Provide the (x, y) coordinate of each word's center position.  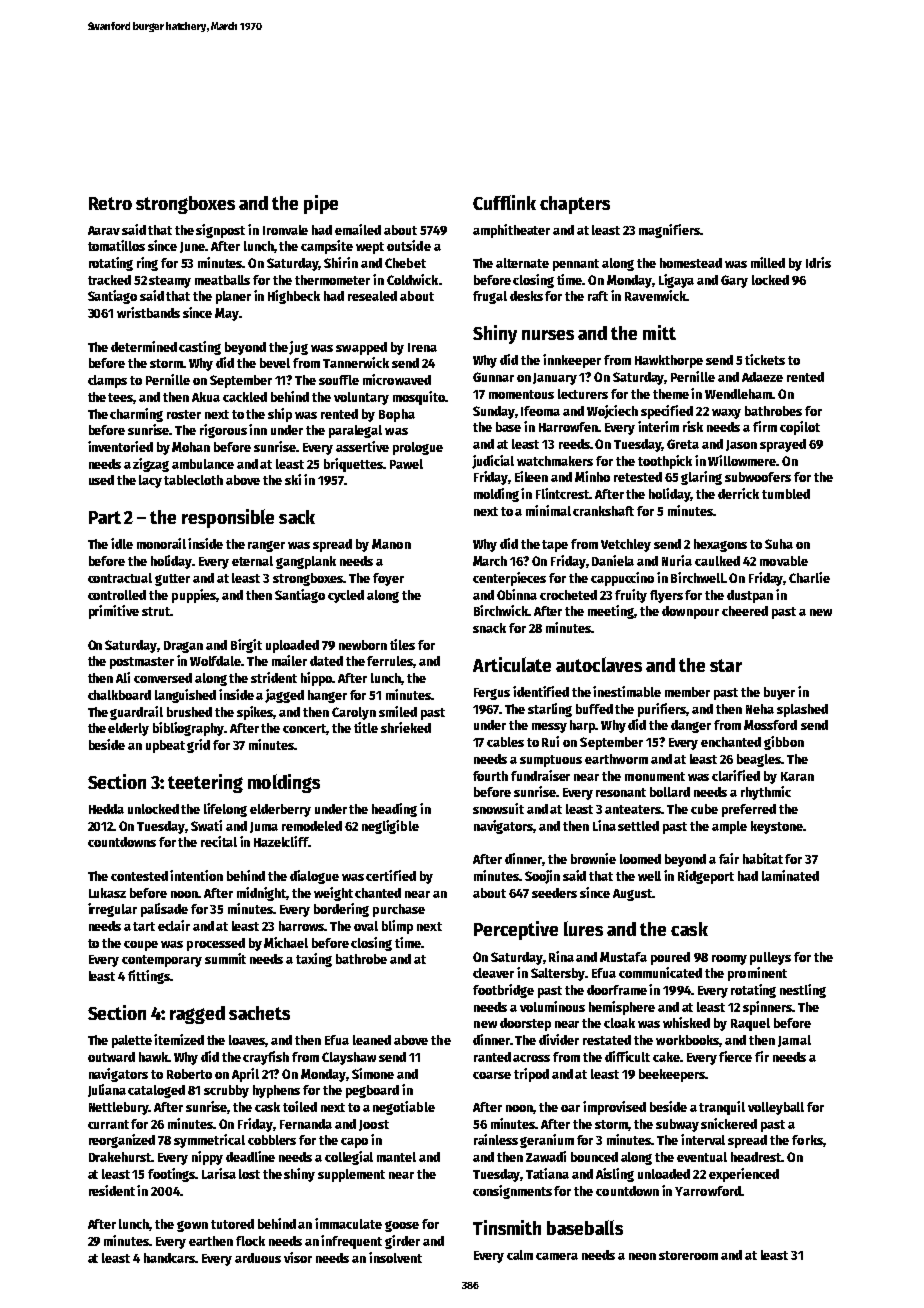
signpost (220, 231)
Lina (604, 825)
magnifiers (669, 231)
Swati (206, 825)
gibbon (784, 743)
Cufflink (504, 202)
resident (112, 1190)
